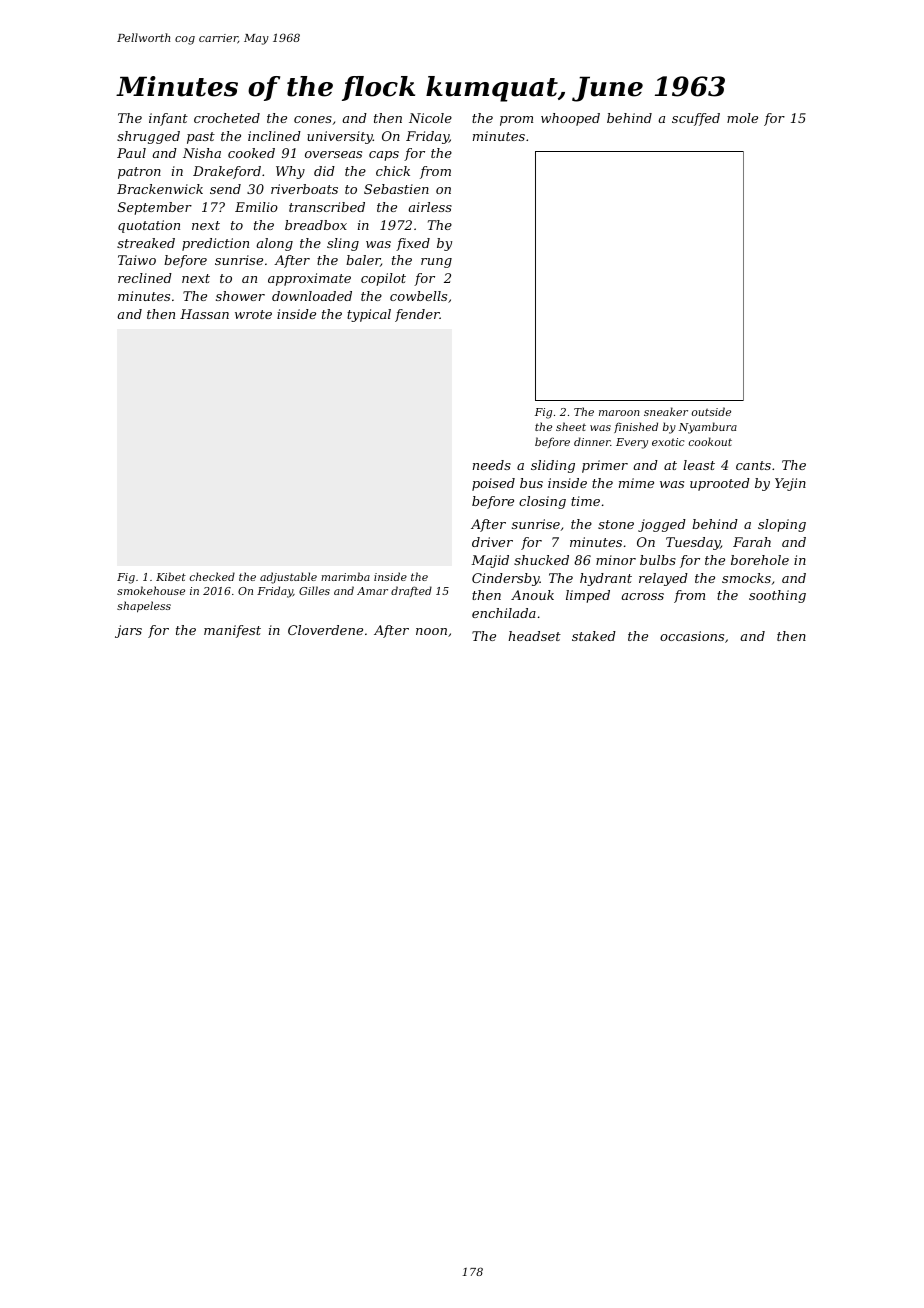  Describe the element at coordinates (155, 208) in the screenshot. I see `September` at that location.
